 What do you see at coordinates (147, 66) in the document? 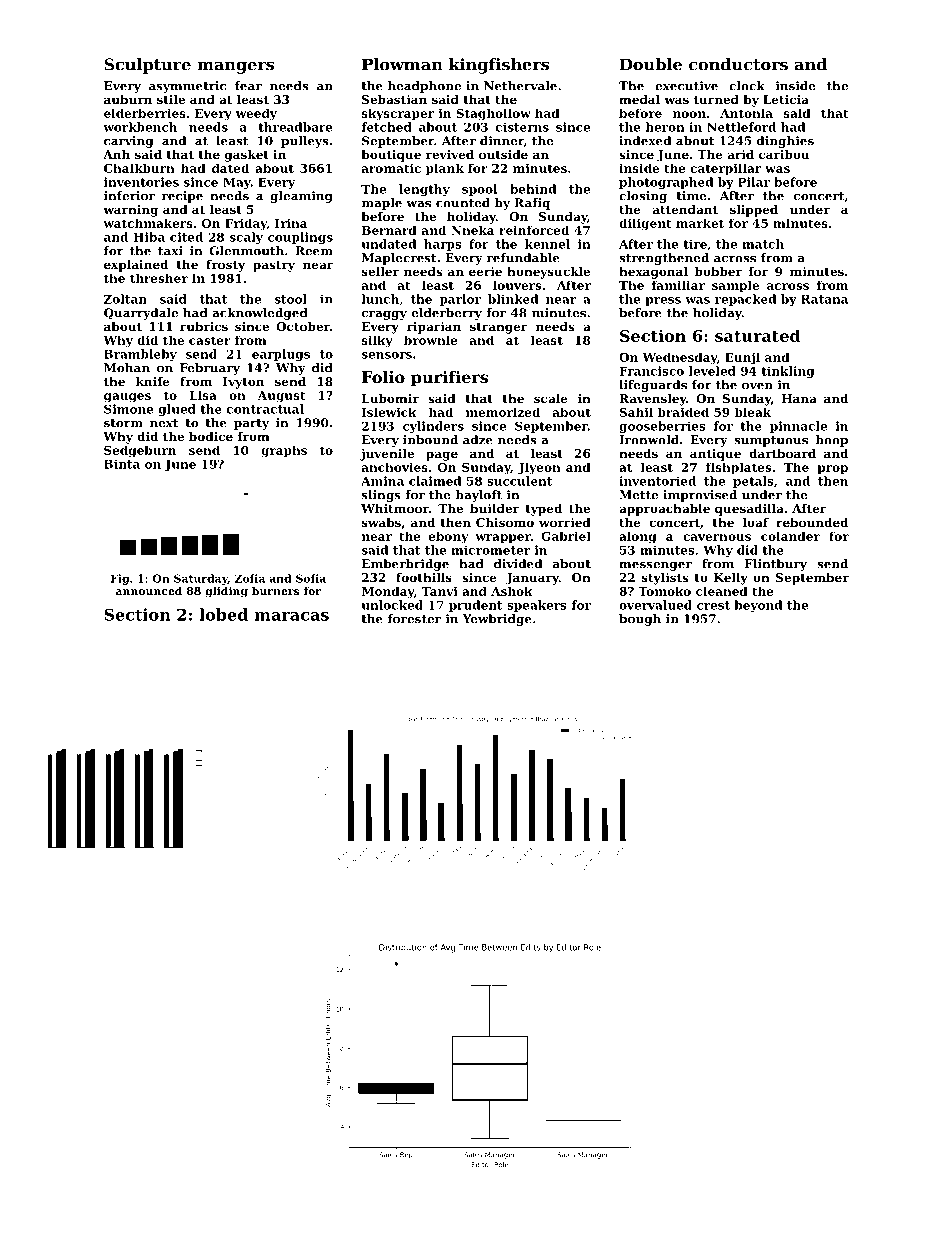
I see `Sculpture` at bounding box center [147, 66].
